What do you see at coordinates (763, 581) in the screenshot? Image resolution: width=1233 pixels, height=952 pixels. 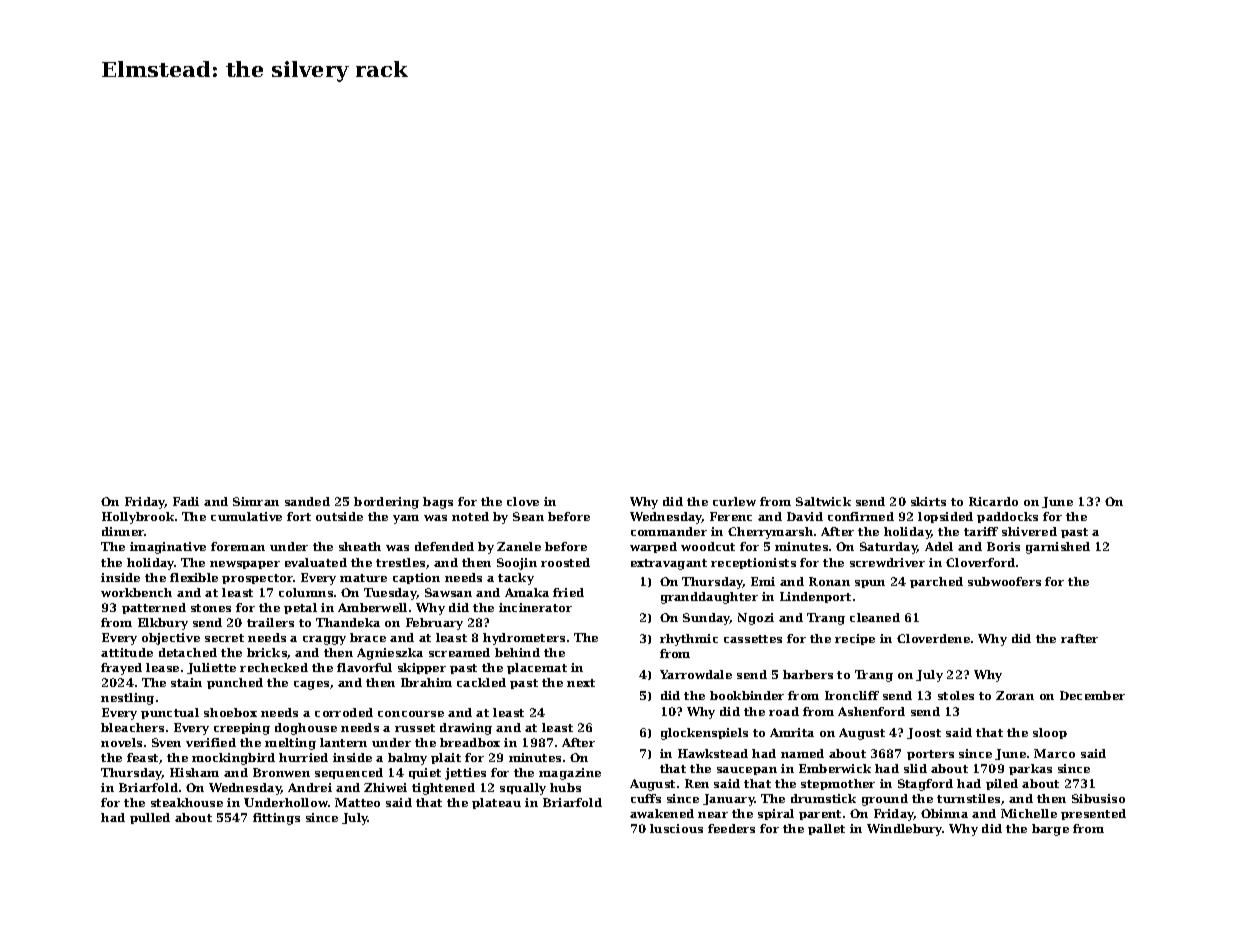 I see `Emi` at bounding box center [763, 581].
